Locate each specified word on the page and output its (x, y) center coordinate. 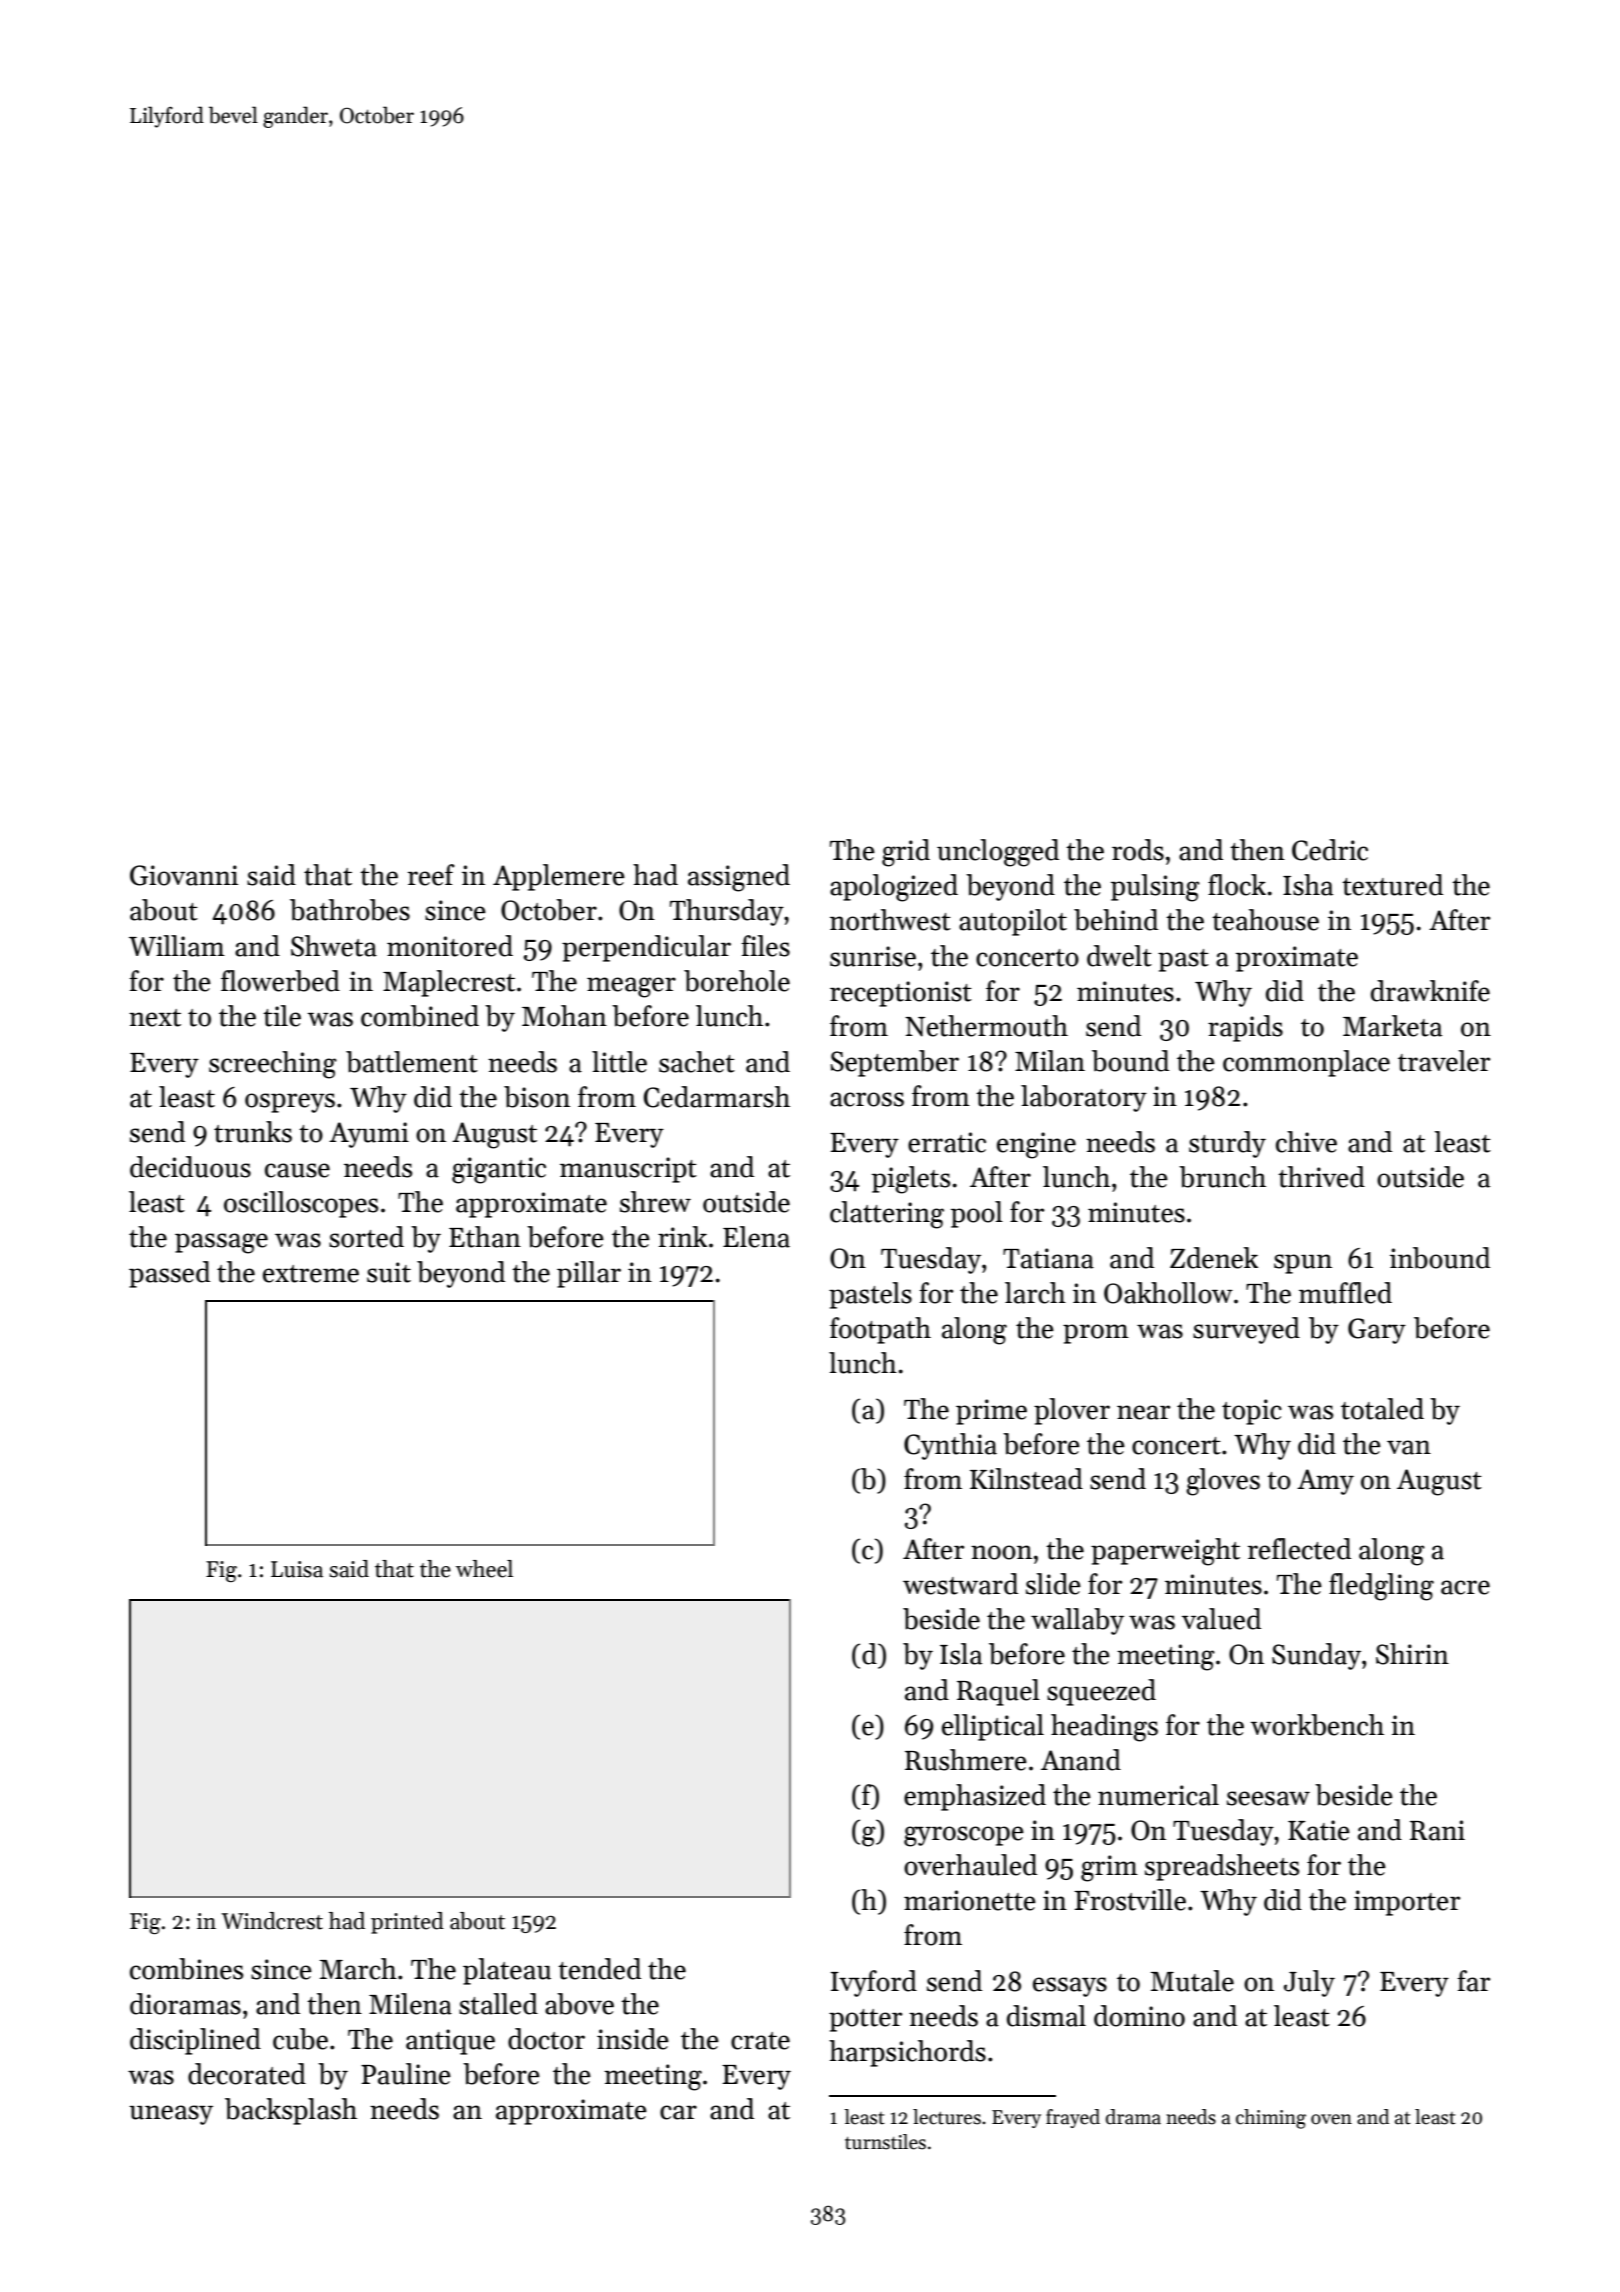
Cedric (1330, 850)
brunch (1222, 1177)
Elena (756, 1237)
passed (169, 1274)
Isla (961, 1654)
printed (407, 1923)
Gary (1377, 1331)
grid (906, 853)
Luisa (297, 1569)
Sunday (1316, 1656)
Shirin (1412, 1654)
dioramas (185, 2004)
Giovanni (184, 875)
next (155, 1018)
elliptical (993, 1727)
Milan (1050, 1061)
